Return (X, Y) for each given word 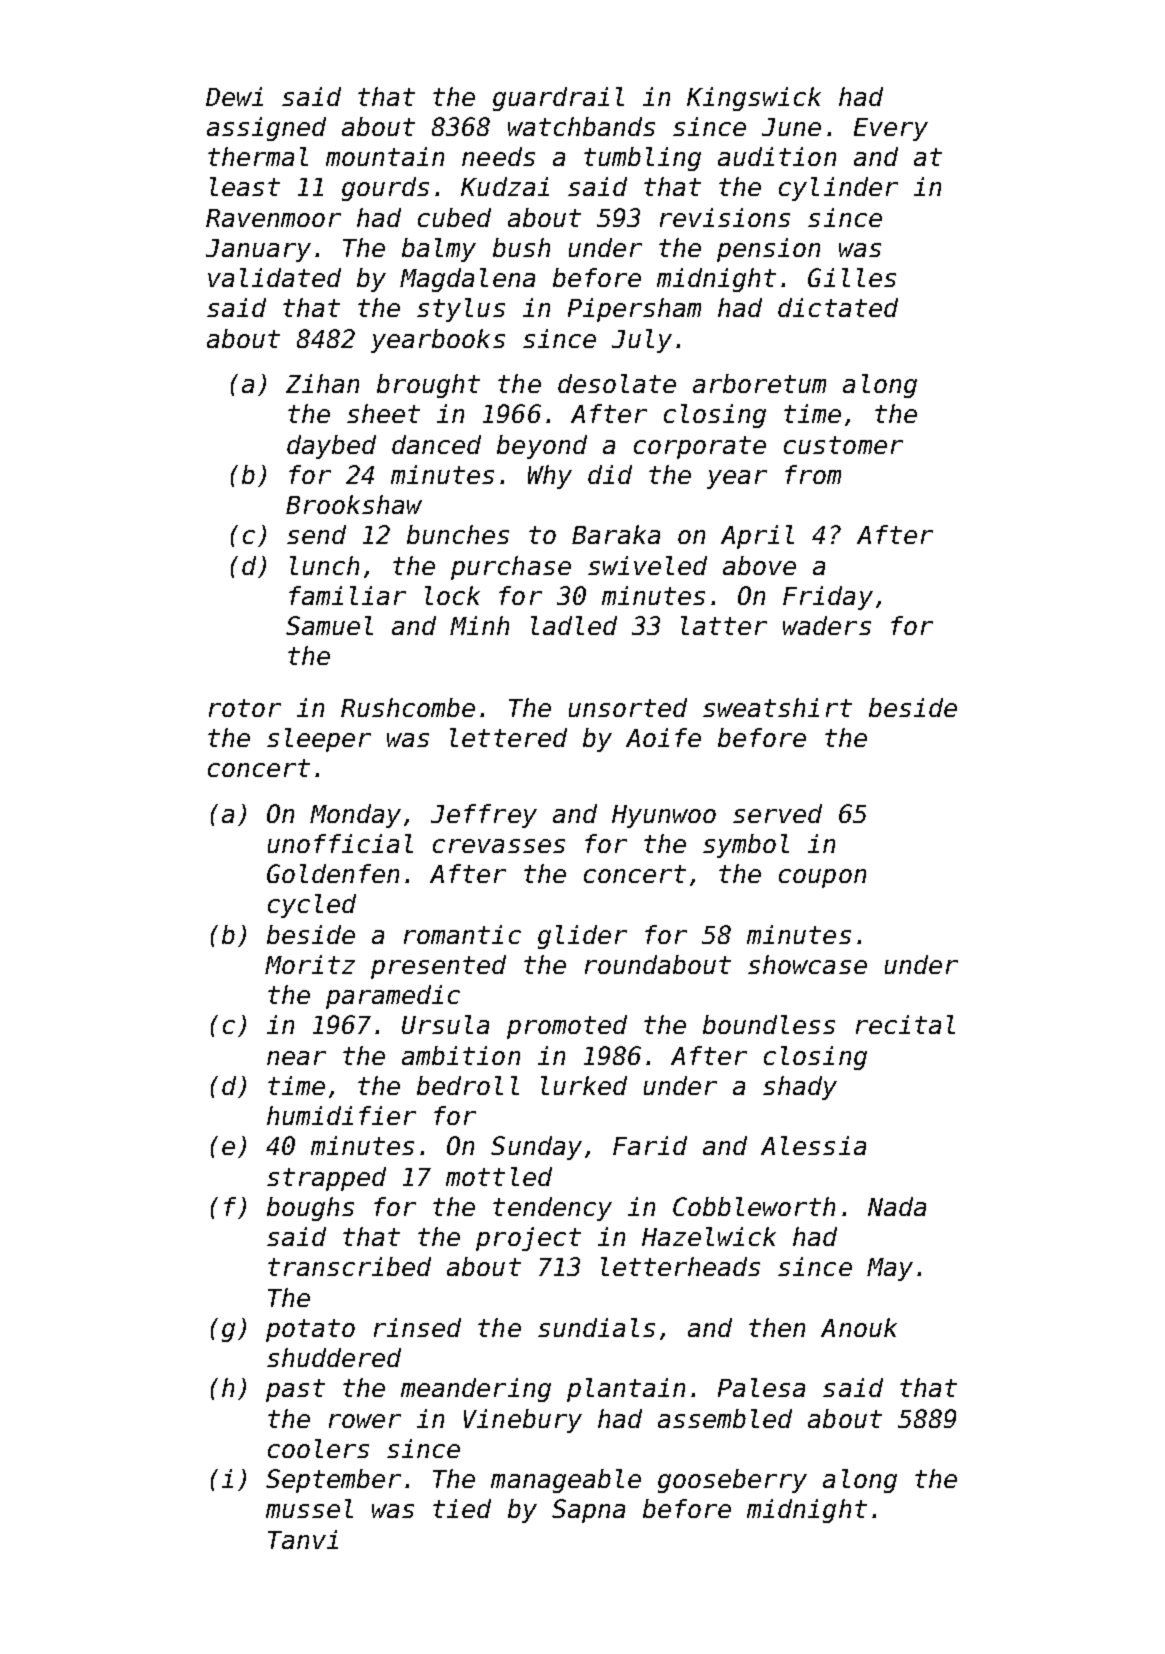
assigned (266, 129)
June (791, 127)
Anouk (859, 1327)
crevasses (499, 846)
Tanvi (303, 1539)
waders (827, 625)
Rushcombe (408, 707)
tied (462, 1508)
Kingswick (754, 99)
